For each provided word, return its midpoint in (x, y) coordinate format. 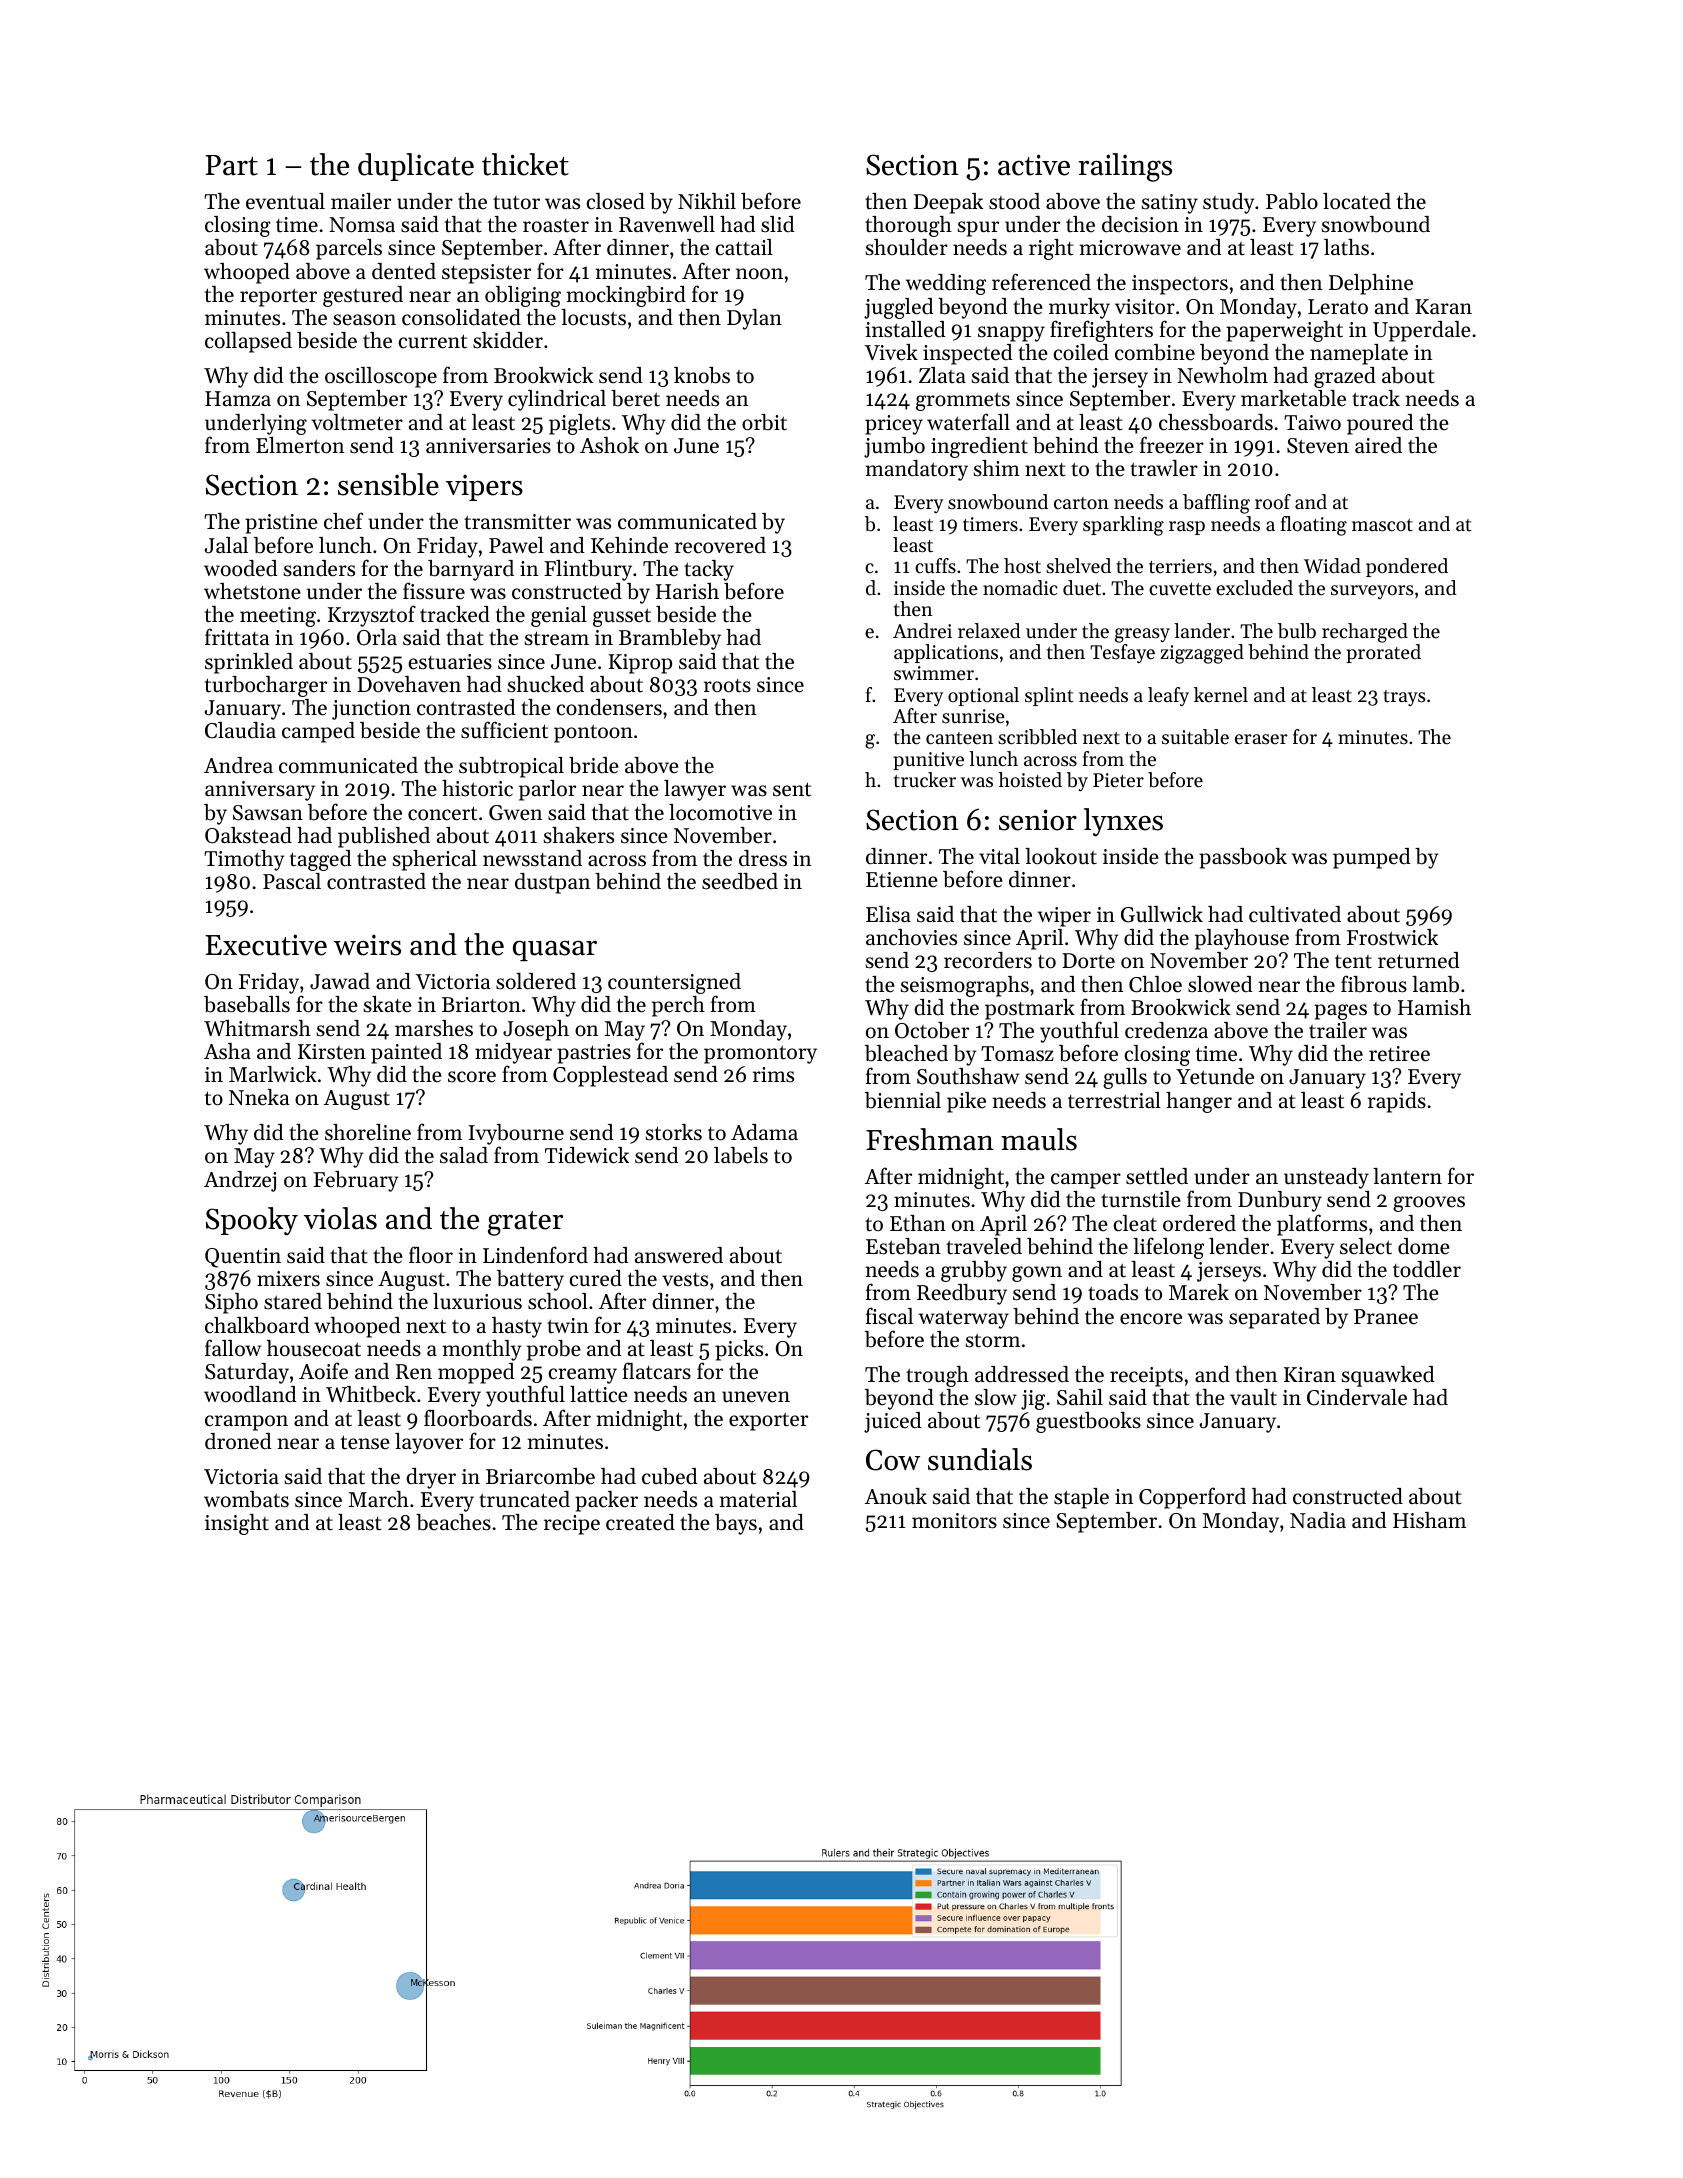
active (1034, 165)
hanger (1199, 1102)
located (1357, 201)
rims (773, 1075)
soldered (536, 981)
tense (365, 1442)
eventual (285, 201)
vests (685, 1280)
